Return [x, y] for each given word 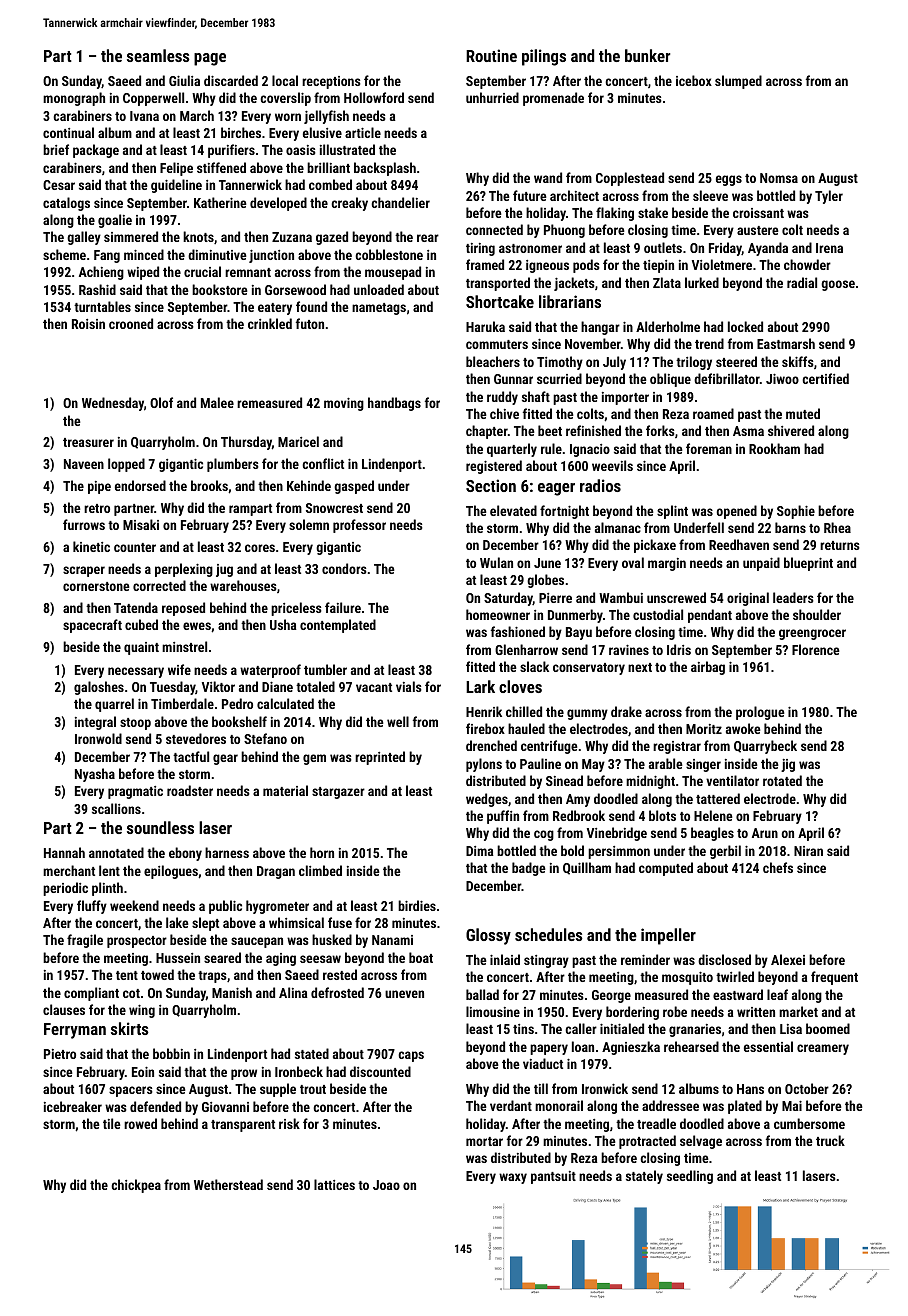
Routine [491, 55]
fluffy [92, 907]
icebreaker [73, 1106]
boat [421, 957]
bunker [647, 55]
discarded [231, 80]
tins [523, 1029]
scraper [84, 571]
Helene [713, 815]
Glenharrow [526, 649]
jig [788, 765]
